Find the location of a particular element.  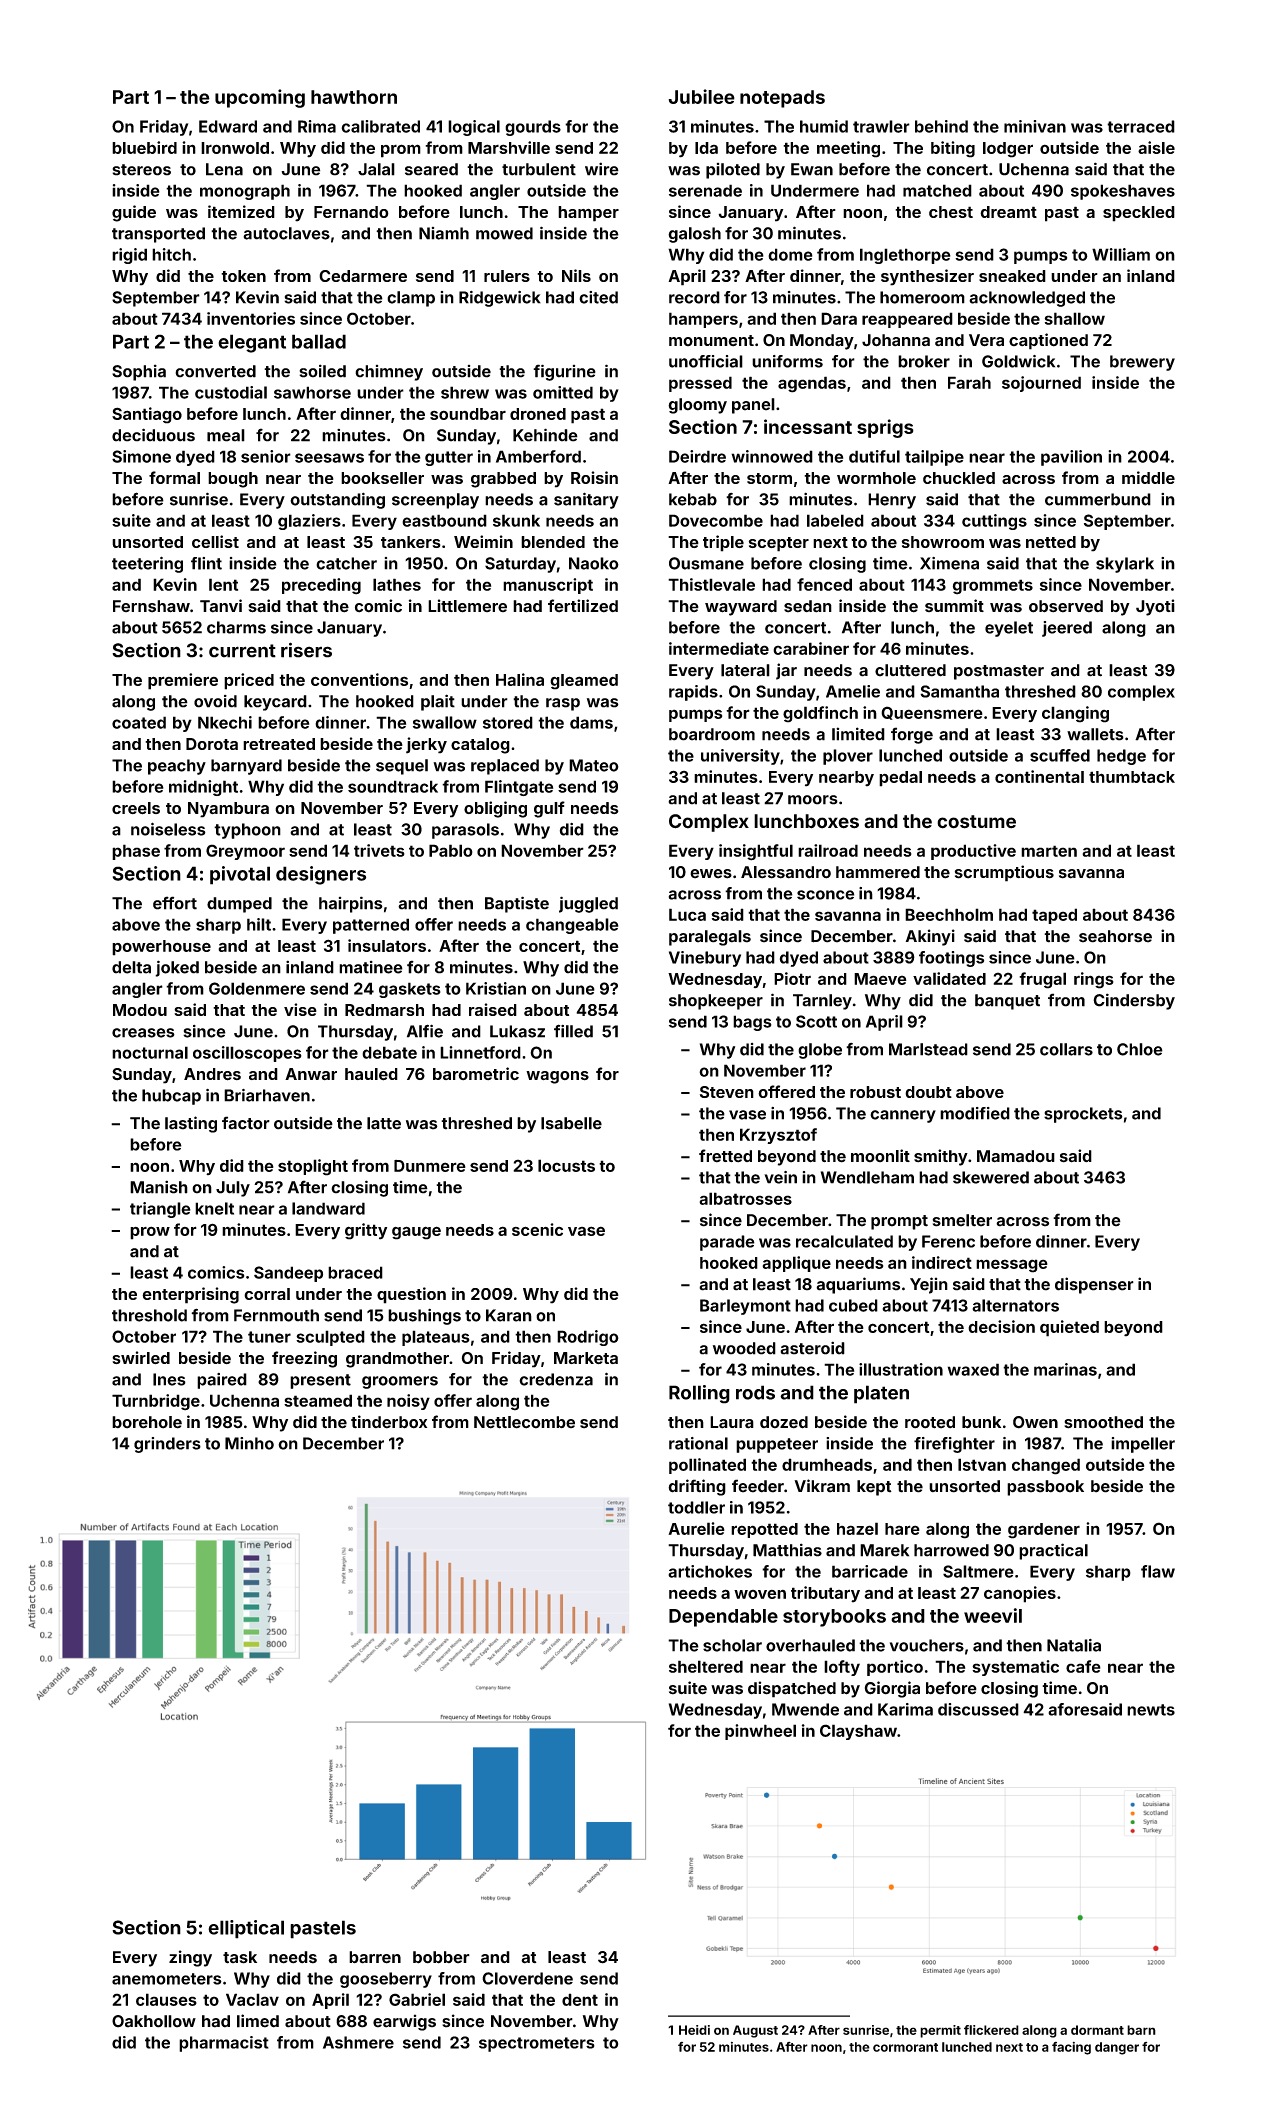

Minho is located at coordinates (249, 1443).
